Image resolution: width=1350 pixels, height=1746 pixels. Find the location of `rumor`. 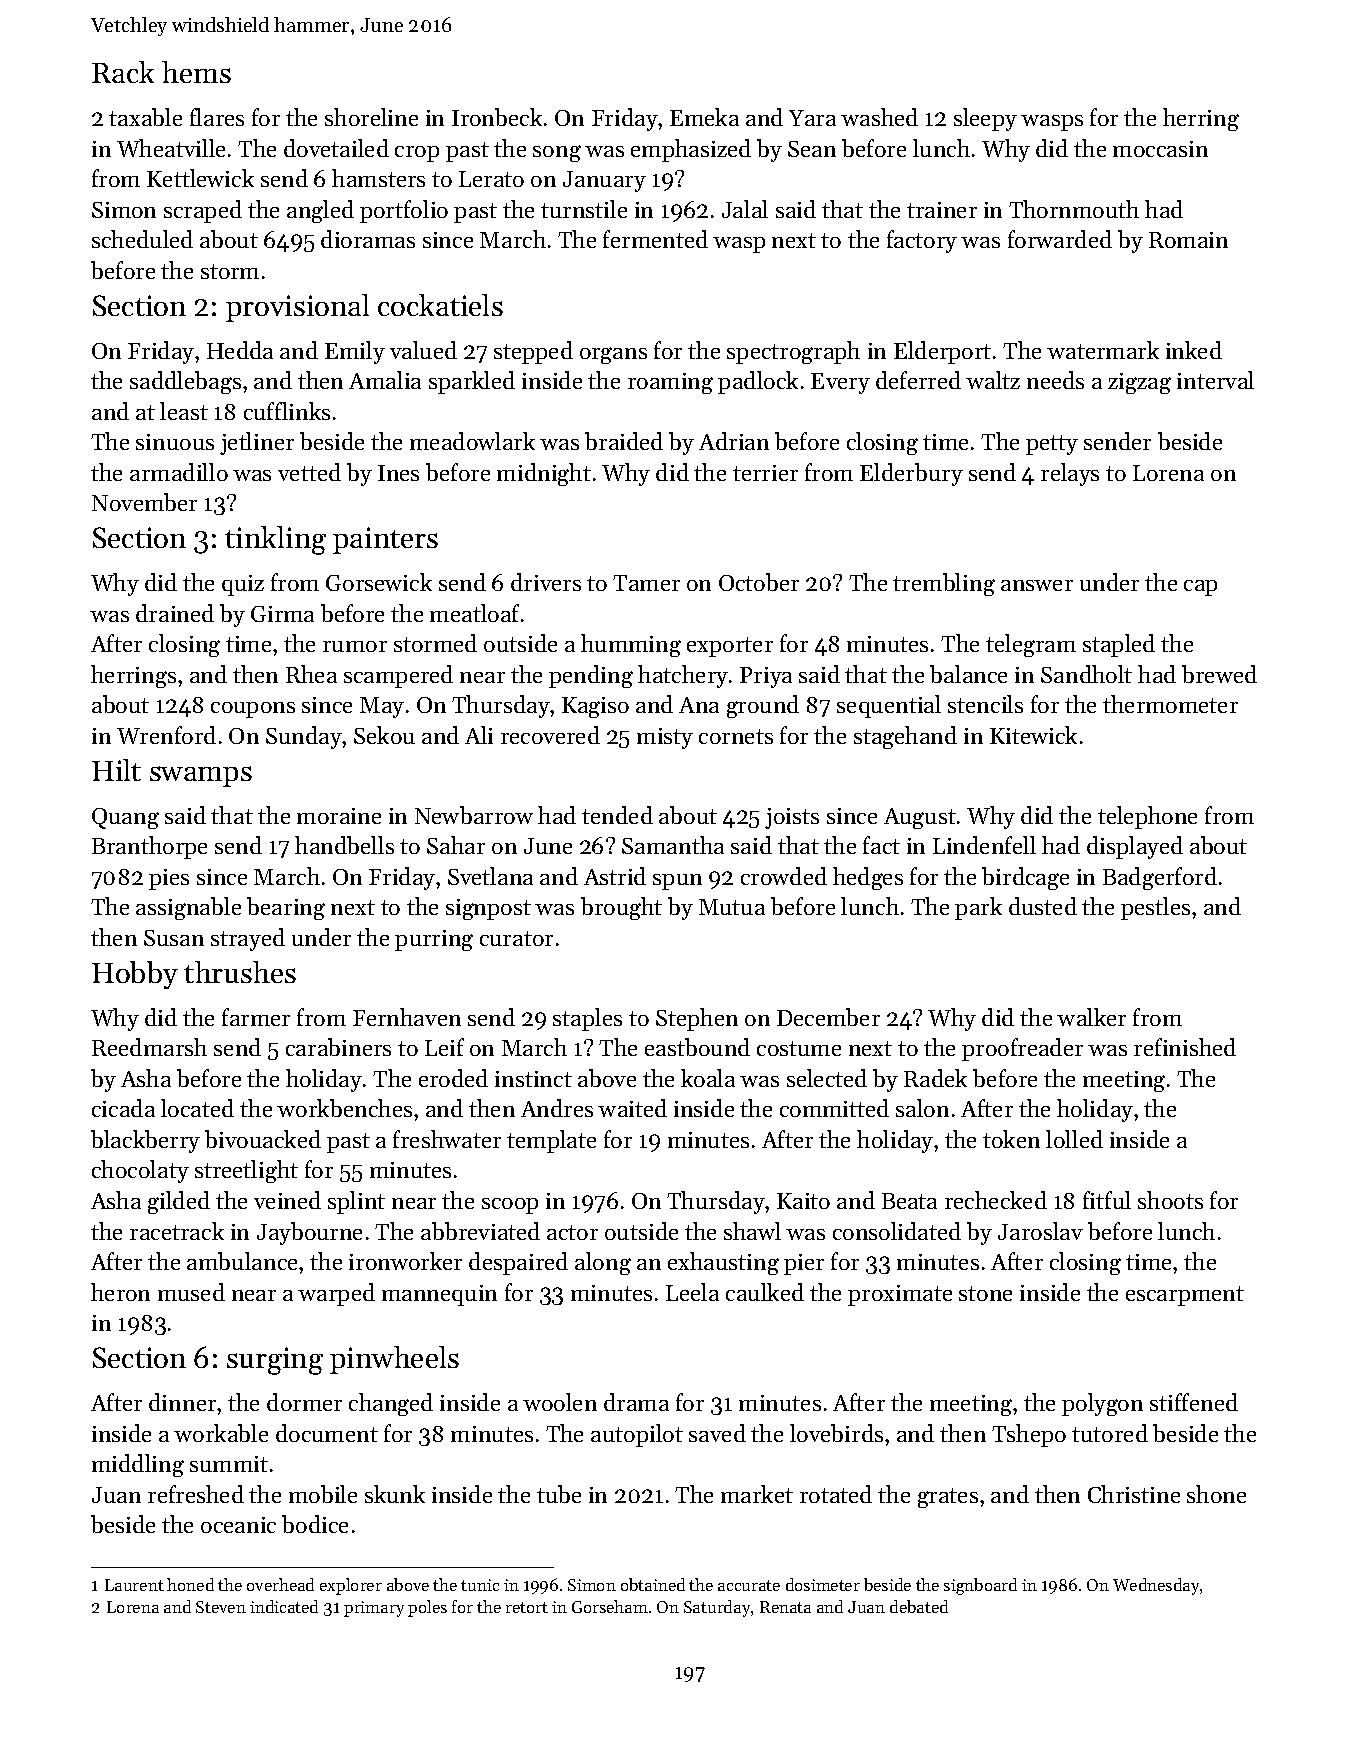

rumor is located at coordinates (355, 646).
